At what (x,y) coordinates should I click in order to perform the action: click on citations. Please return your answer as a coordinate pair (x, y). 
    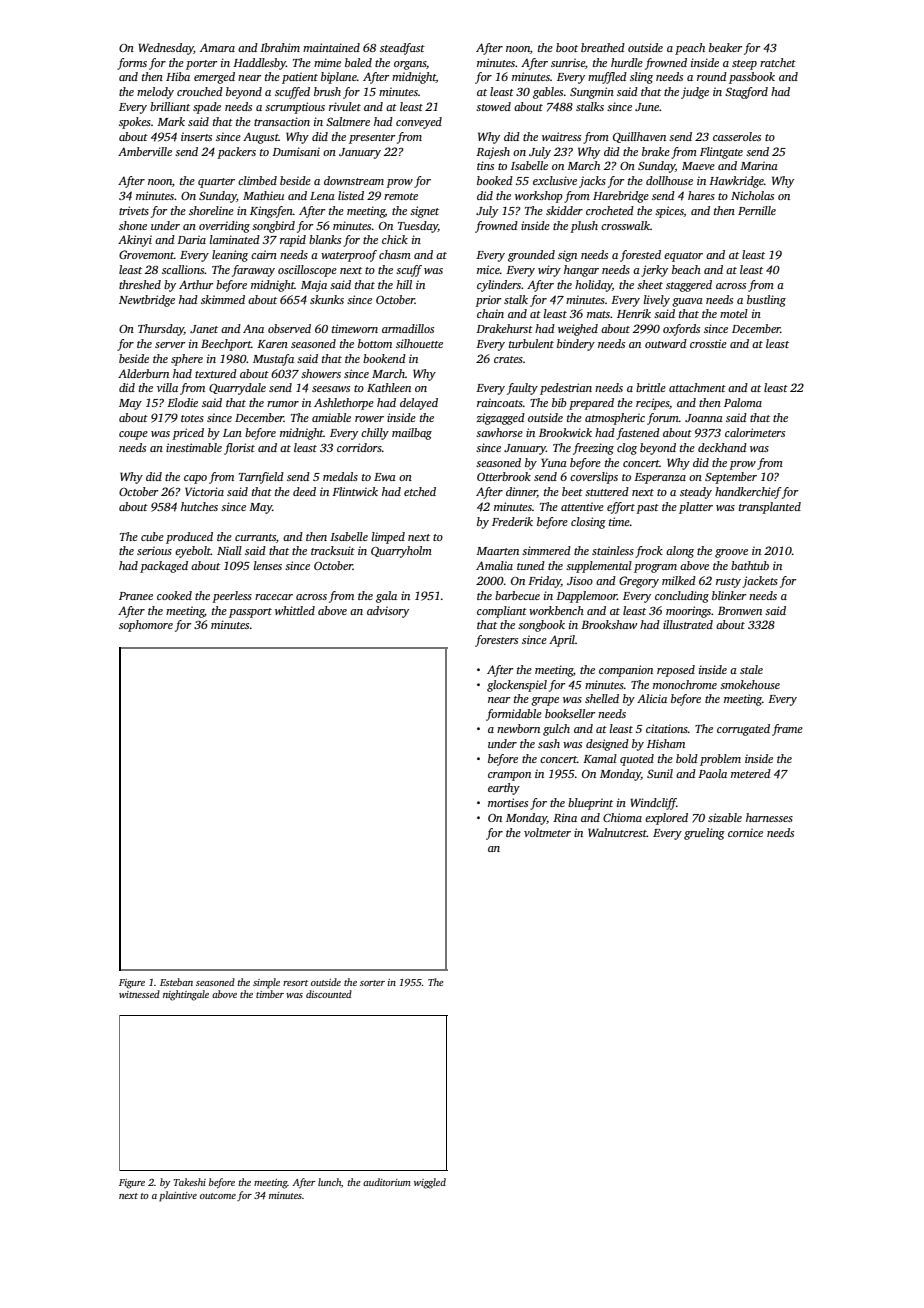
    Looking at the image, I should click on (667, 728).
